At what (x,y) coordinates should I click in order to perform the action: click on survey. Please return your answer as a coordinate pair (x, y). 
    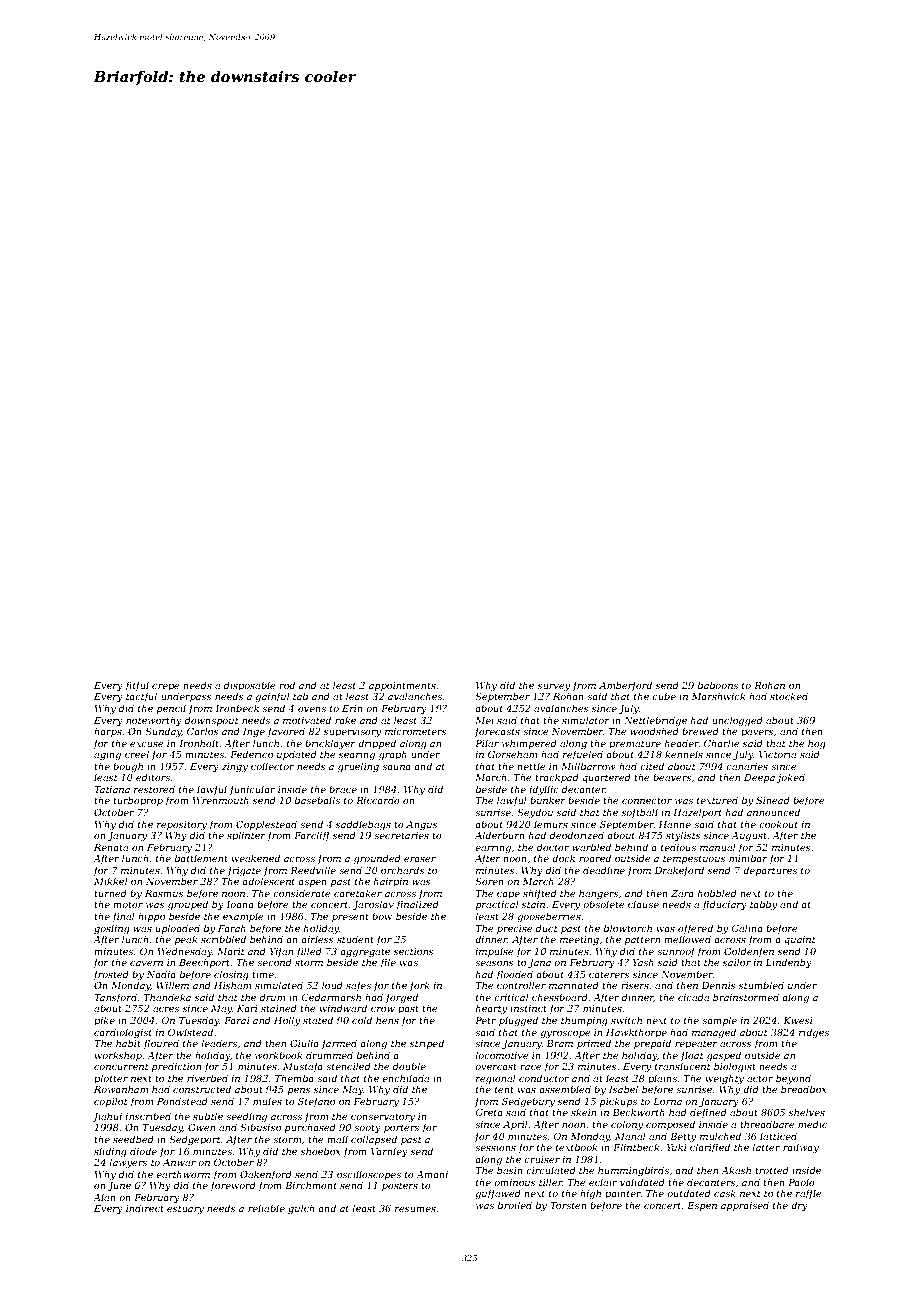
    Looking at the image, I should click on (554, 687).
